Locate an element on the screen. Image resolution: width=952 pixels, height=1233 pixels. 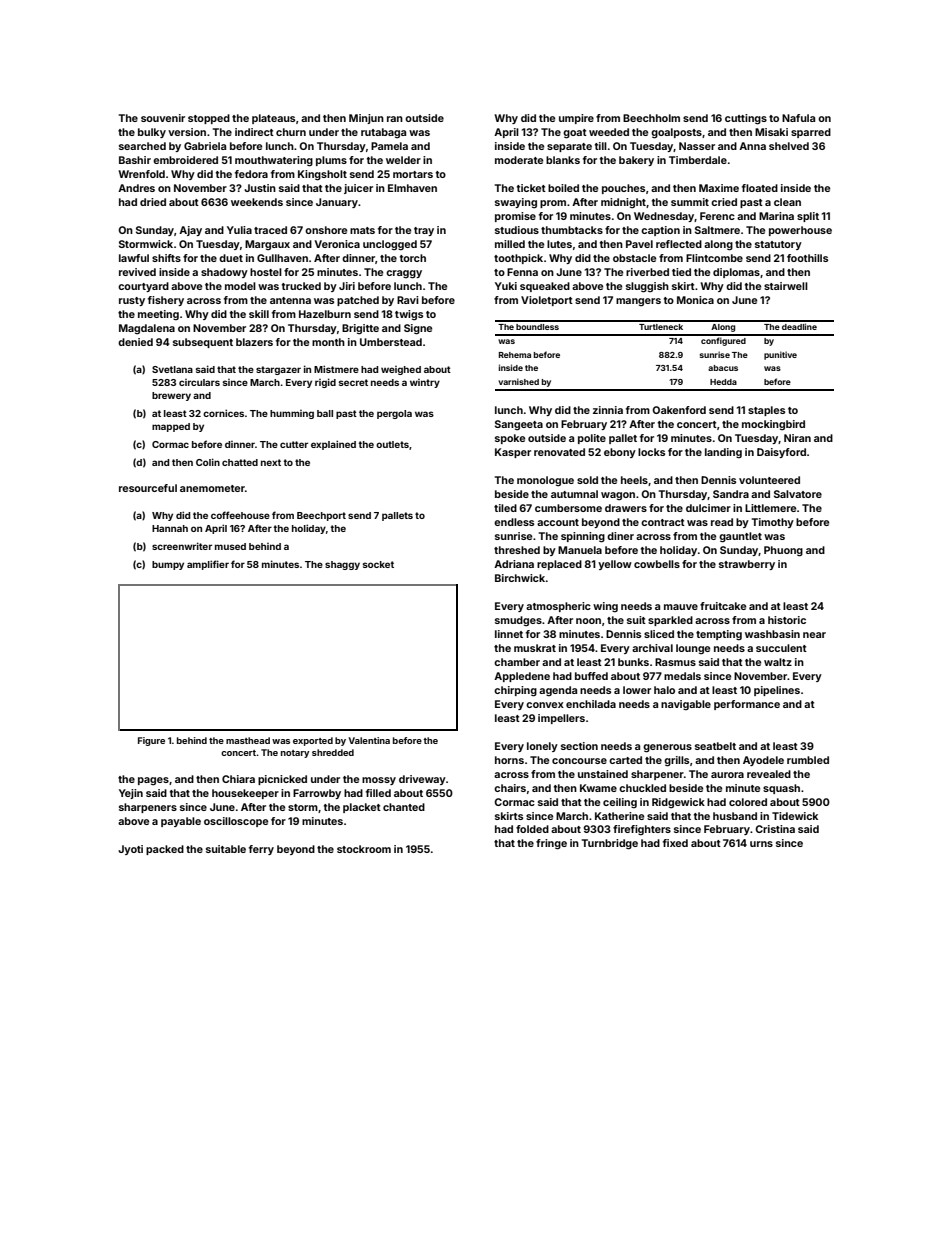
atmospheric is located at coordinates (558, 607).
